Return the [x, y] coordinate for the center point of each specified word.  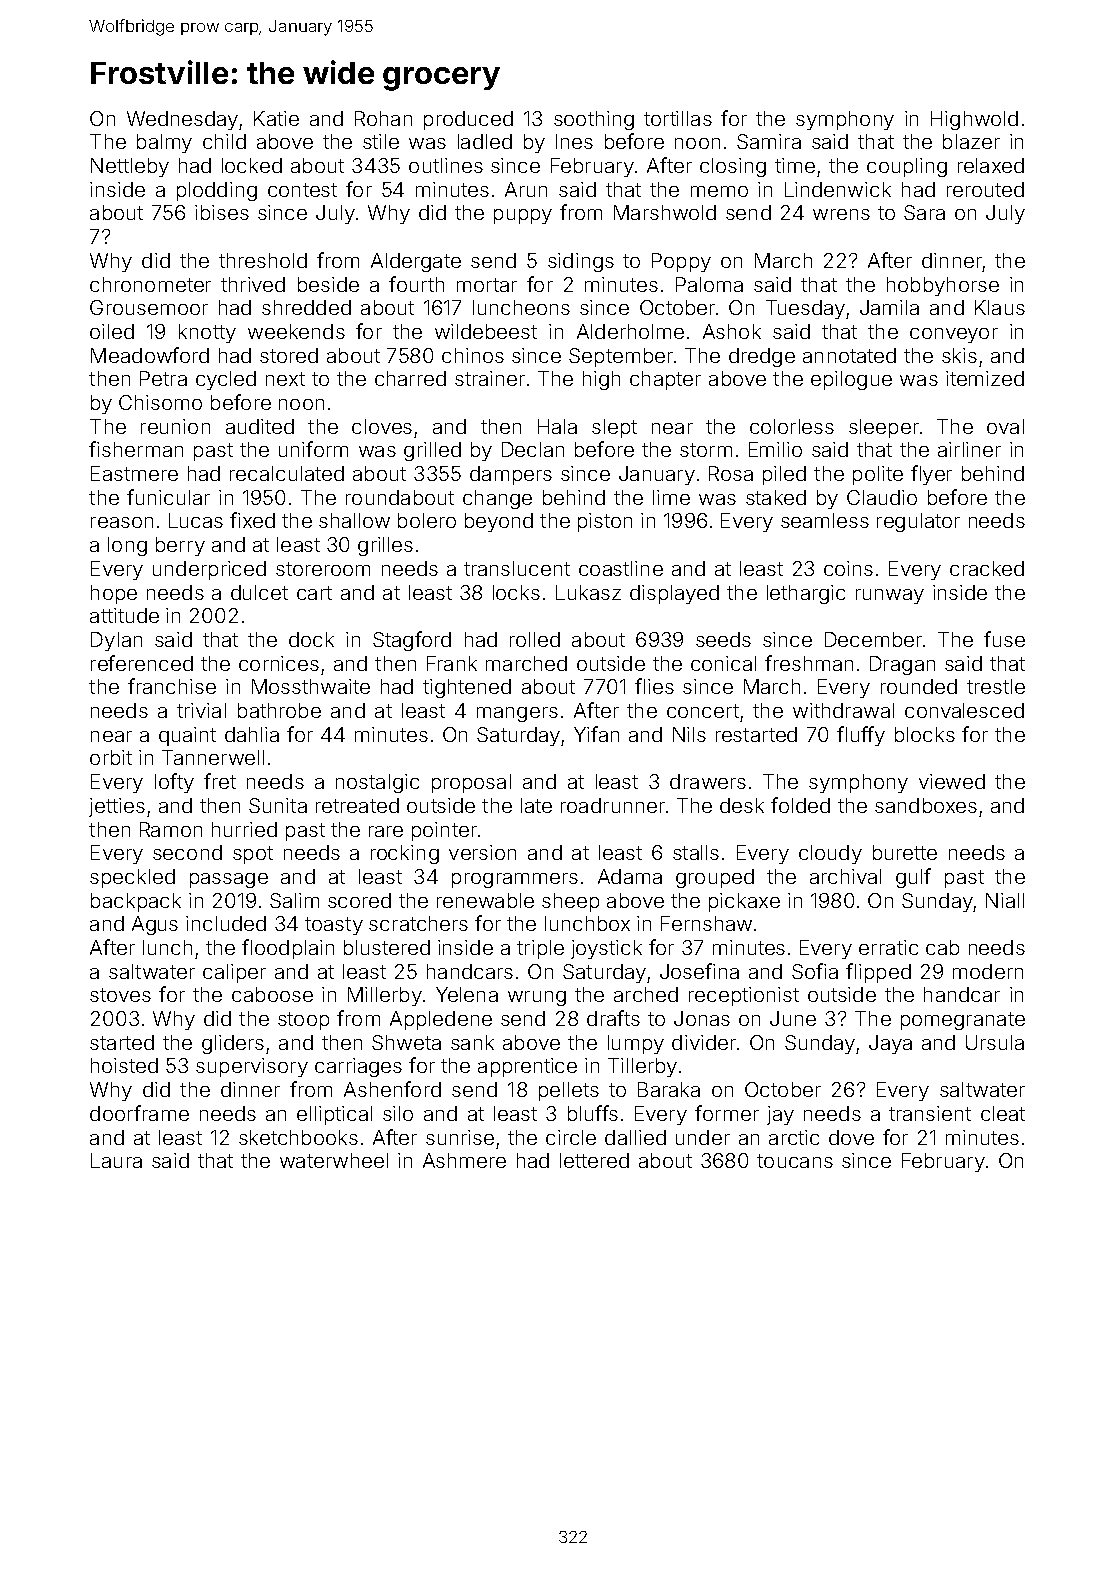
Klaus [1000, 307]
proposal [471, 783]
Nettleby [130, 167]
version [482, 852]
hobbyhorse [943, 286]
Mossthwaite [311, 686]
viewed [952, 781]
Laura [116, 1160]
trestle [996, 686]
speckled [132, 878]
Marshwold [665, 212]
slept [614, 428]
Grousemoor [149, 307]
